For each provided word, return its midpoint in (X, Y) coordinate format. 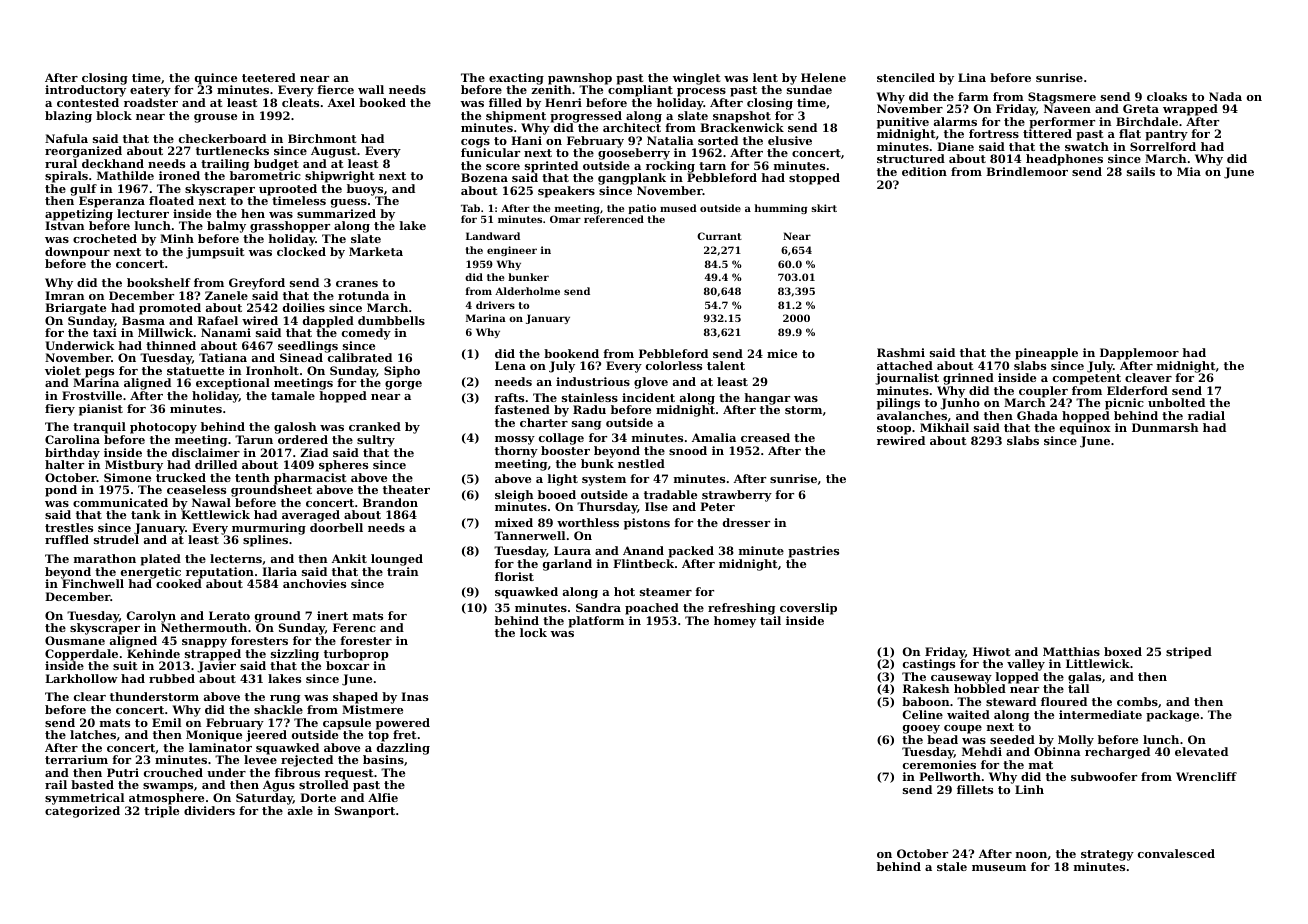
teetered (269, 77)
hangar (767, 399)
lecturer (143, 213)
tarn (712, 166)
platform (596, 622)
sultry (376, 441)
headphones (1064, 160)
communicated (120, 502)
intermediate (1100, 714)
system (604, 480)
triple (161, 812)
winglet (696, 79)
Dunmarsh (1165, 427)
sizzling (295, 655)
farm (973, 96)
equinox (1085, 429)
